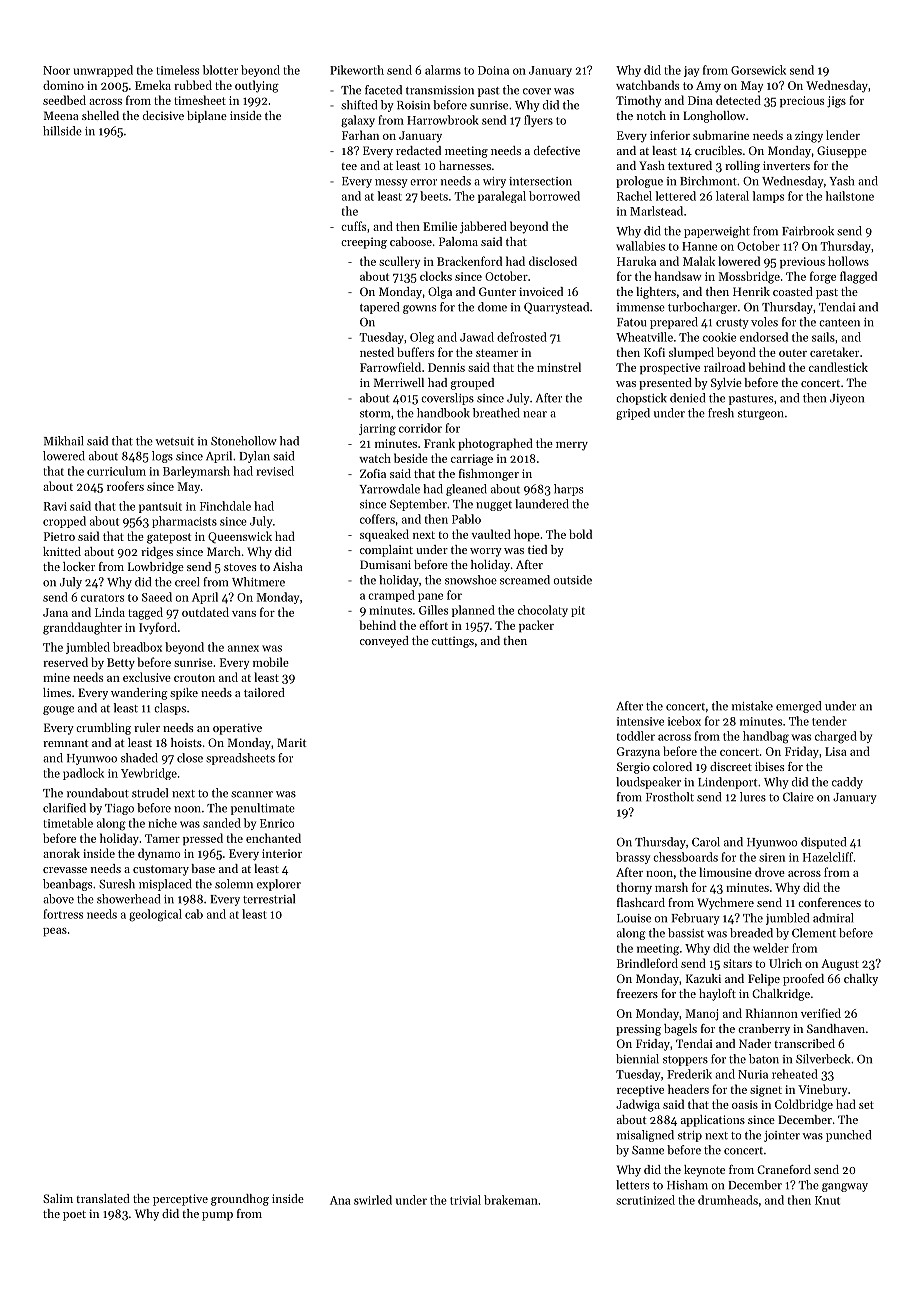  Describe the element at coordinates (240, 537) in the page. I see `Queenswick` at that location.
